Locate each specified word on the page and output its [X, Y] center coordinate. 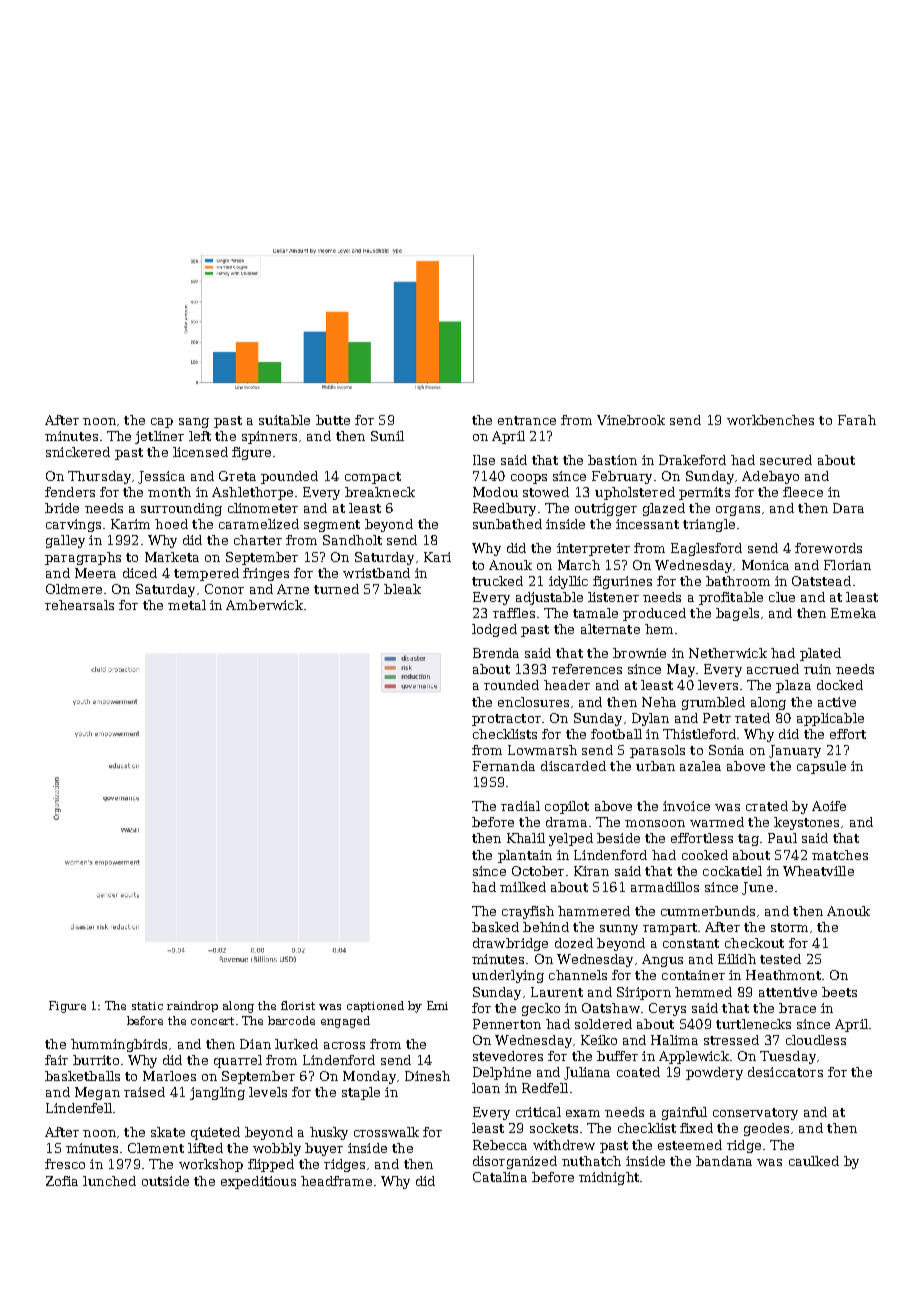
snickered [78, 452]
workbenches [770, 420]
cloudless [816, 1040]
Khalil [526, 838]
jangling [217, 1093]
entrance [527, 420]
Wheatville [818, 871]
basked [495, 927]
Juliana [587, 1073]
